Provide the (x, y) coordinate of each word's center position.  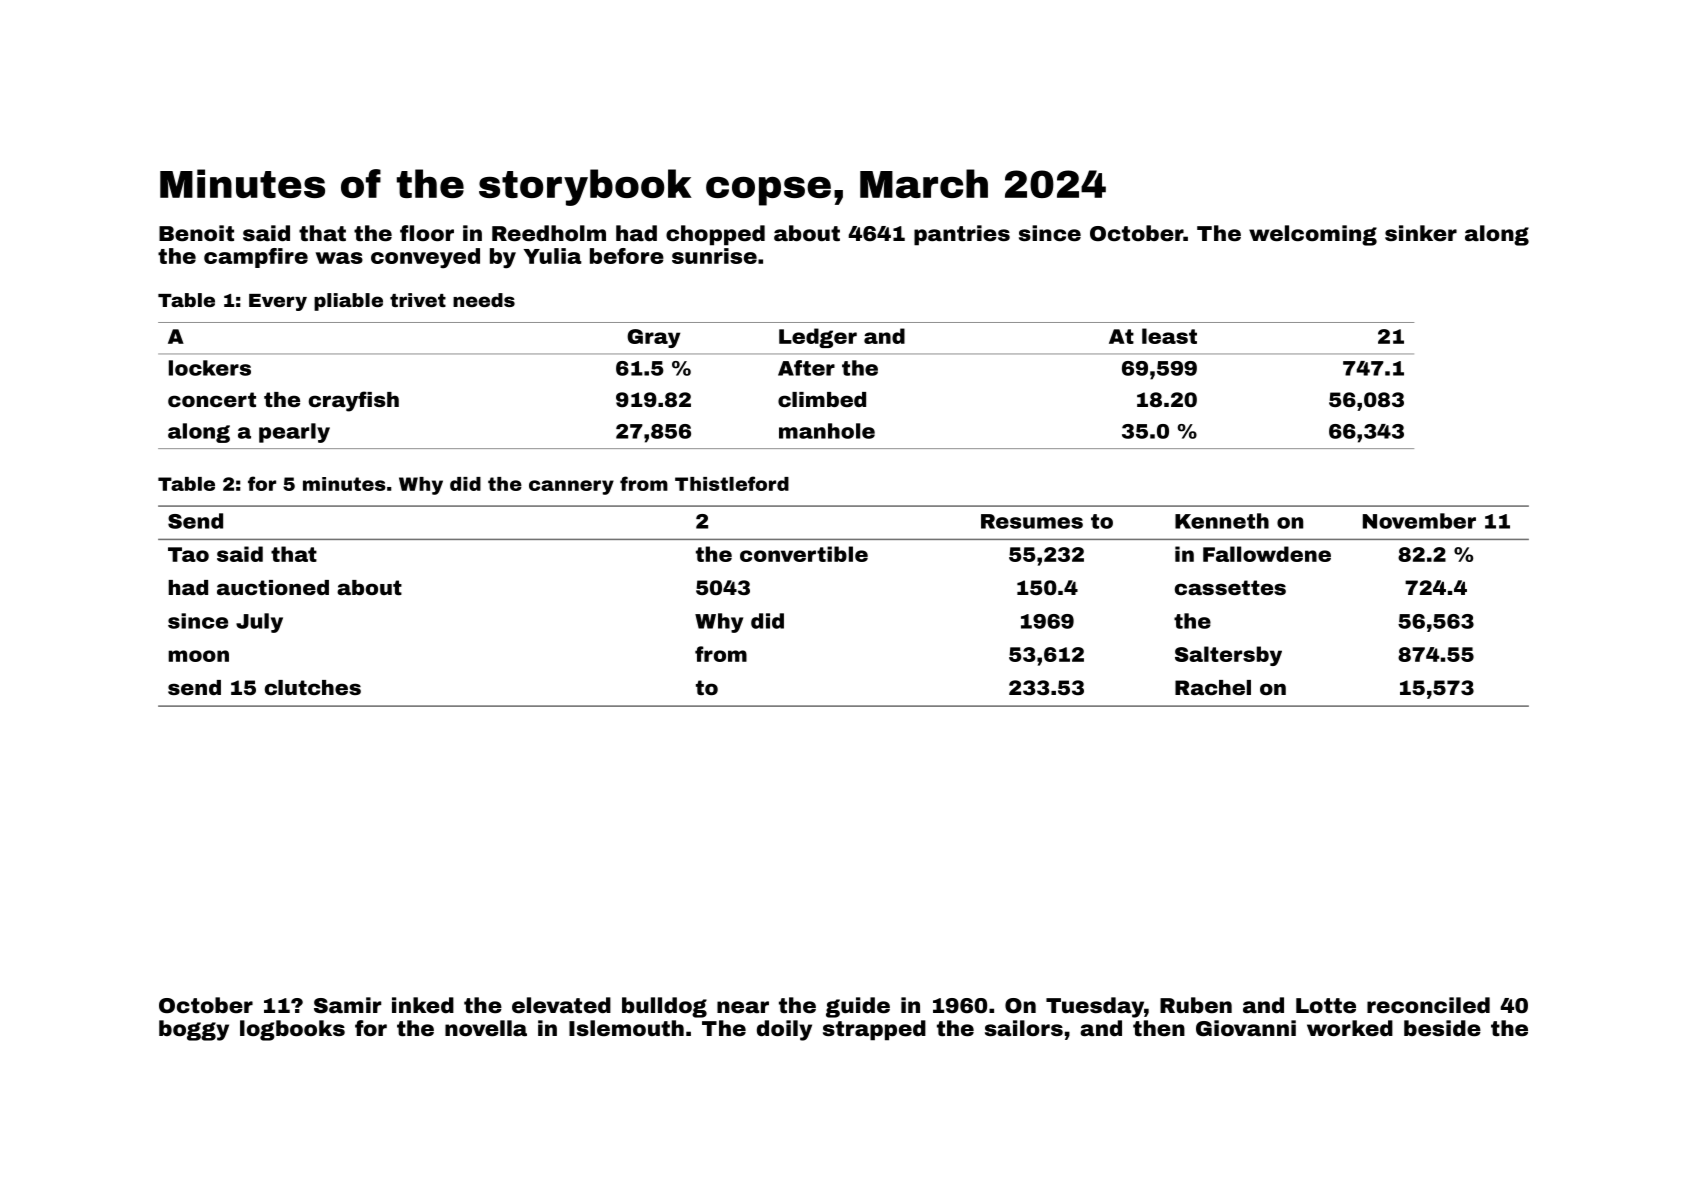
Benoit (196, 233)
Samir (347, 1005)
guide (858, 1007)
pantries (962, 235)
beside (1442, 1028)
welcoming (1313, 235)
